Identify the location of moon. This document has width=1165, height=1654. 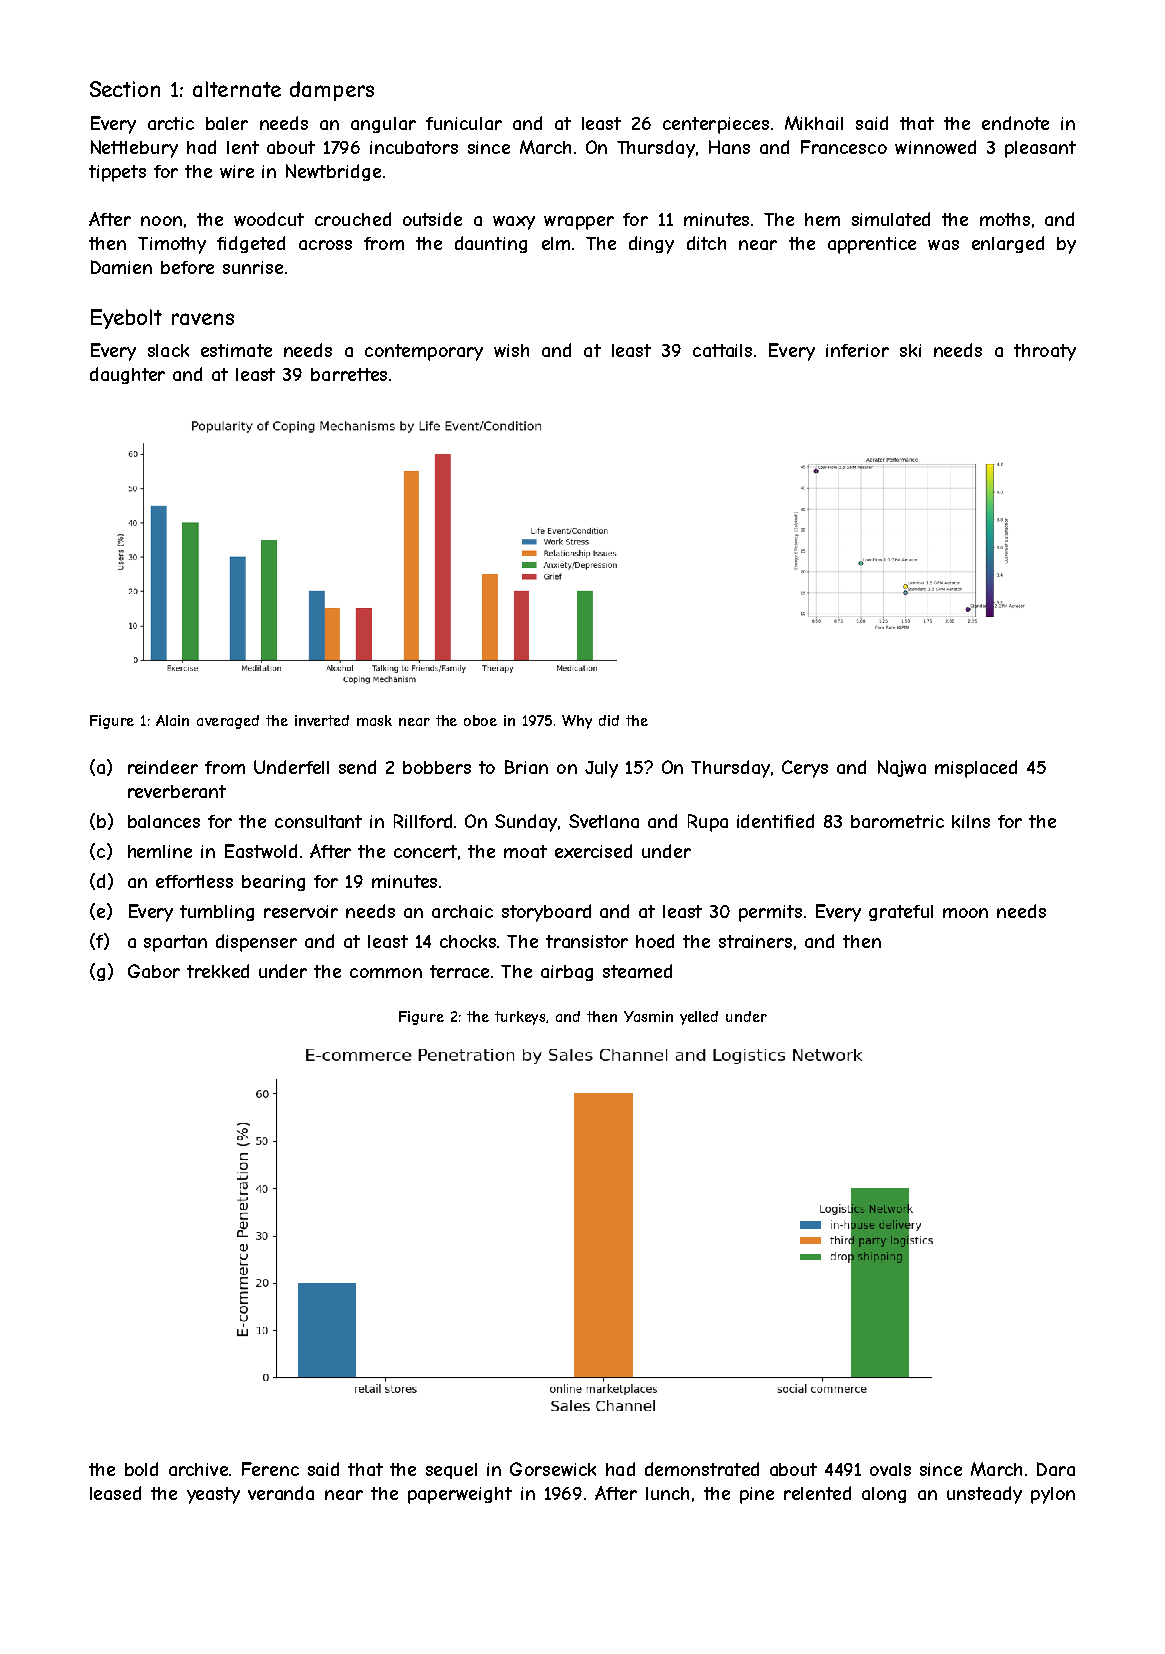
(965, 913).
